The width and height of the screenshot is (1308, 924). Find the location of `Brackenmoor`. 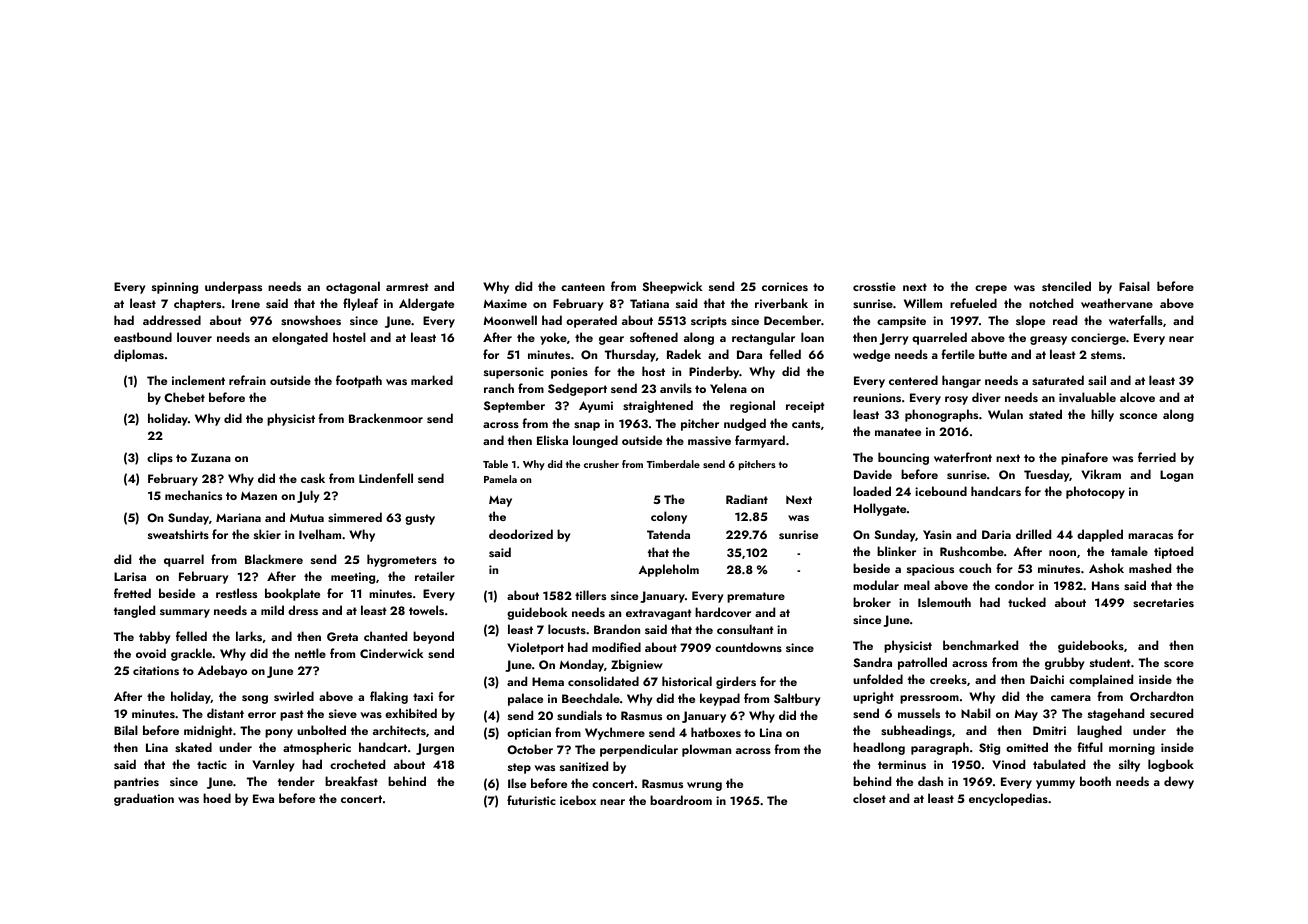

Brackenmoor is located at coordinates (386, 418).
